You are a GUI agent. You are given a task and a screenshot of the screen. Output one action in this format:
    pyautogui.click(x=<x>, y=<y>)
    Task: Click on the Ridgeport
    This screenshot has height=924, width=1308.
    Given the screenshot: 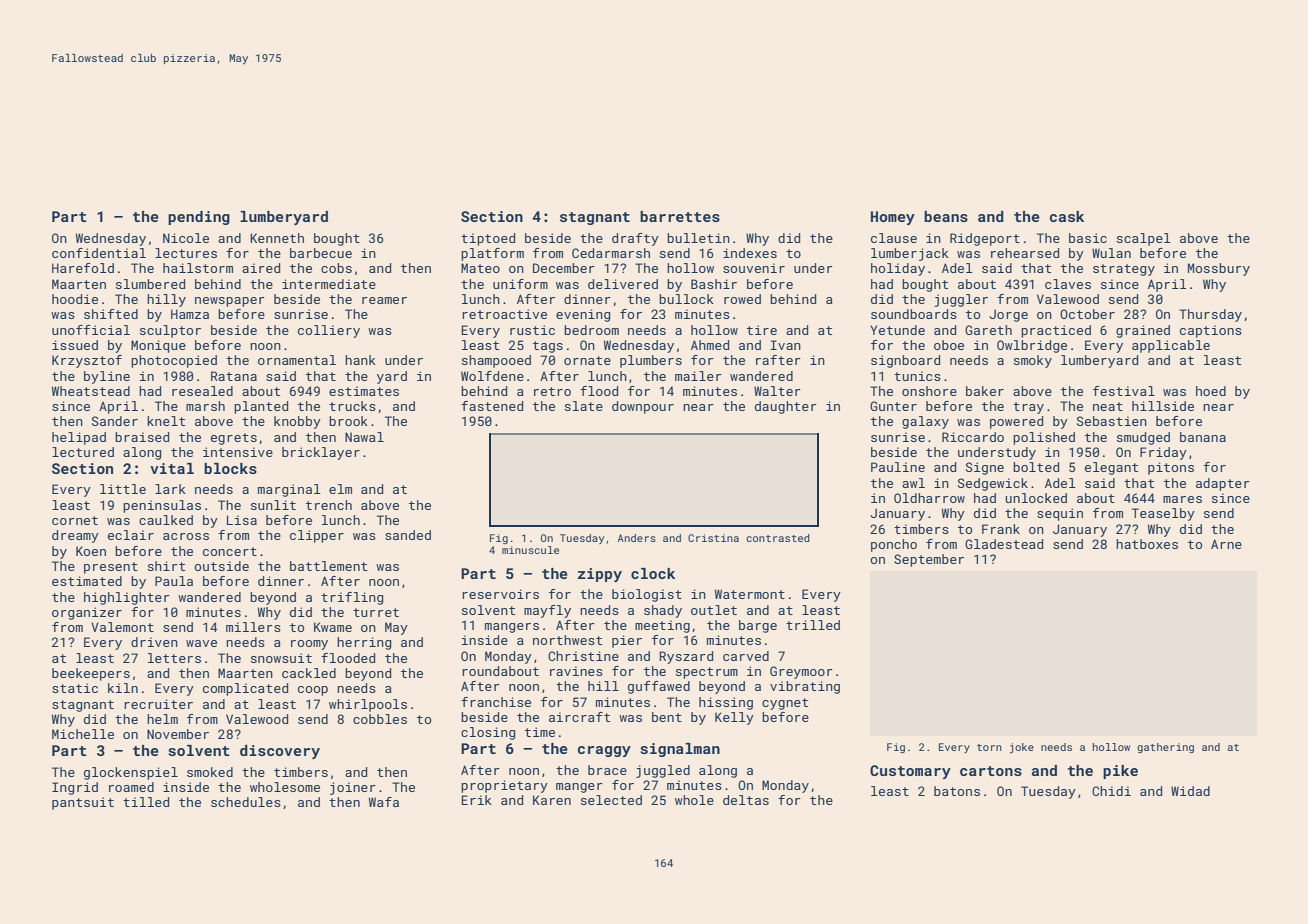 What is the action you would take?
    pyautogui.click(x=985, y=239)
